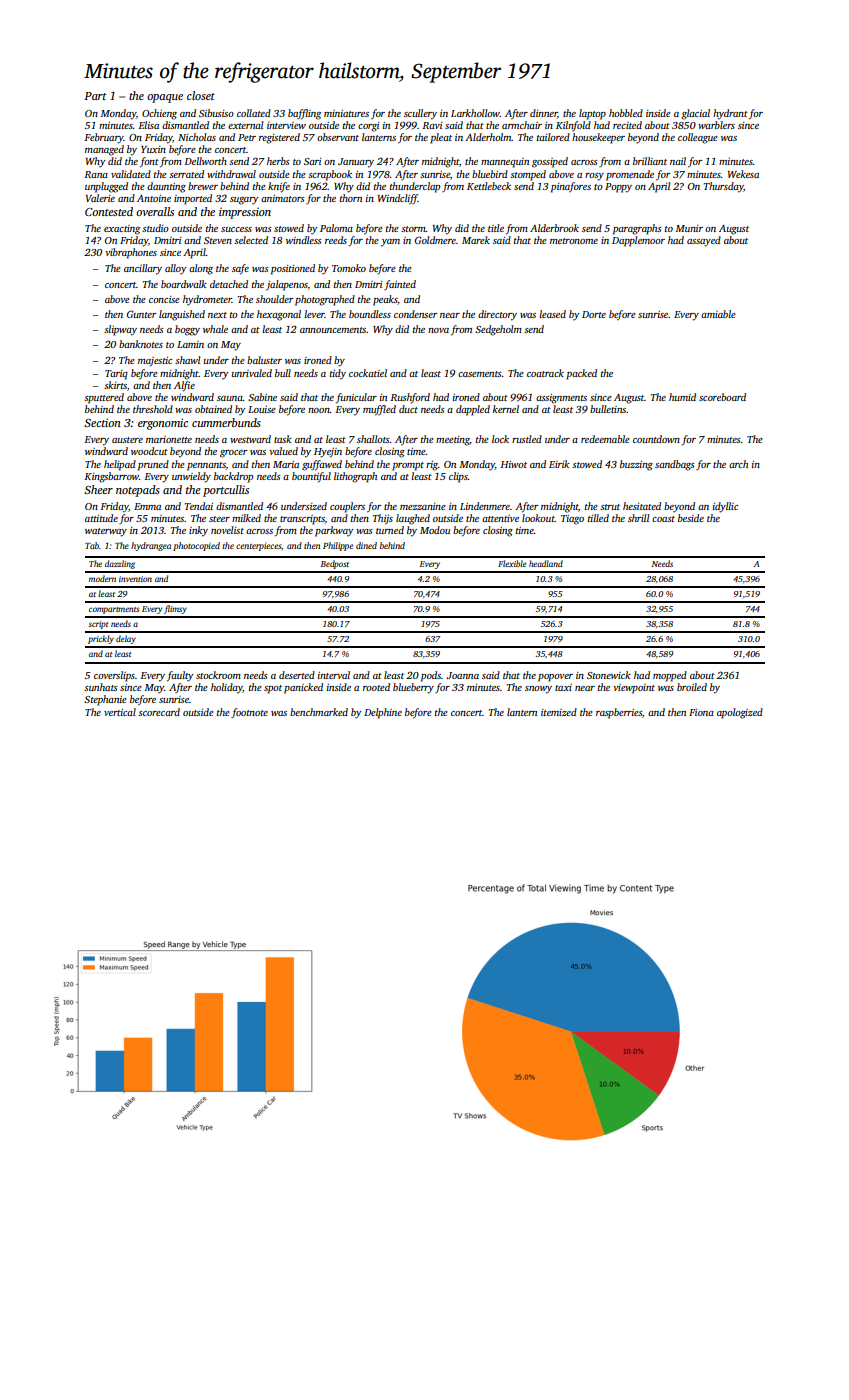 The image size is (849, 1400). Describe the element at coordinates (165, 98) in the screenshot. I see `opaque` at that location.
